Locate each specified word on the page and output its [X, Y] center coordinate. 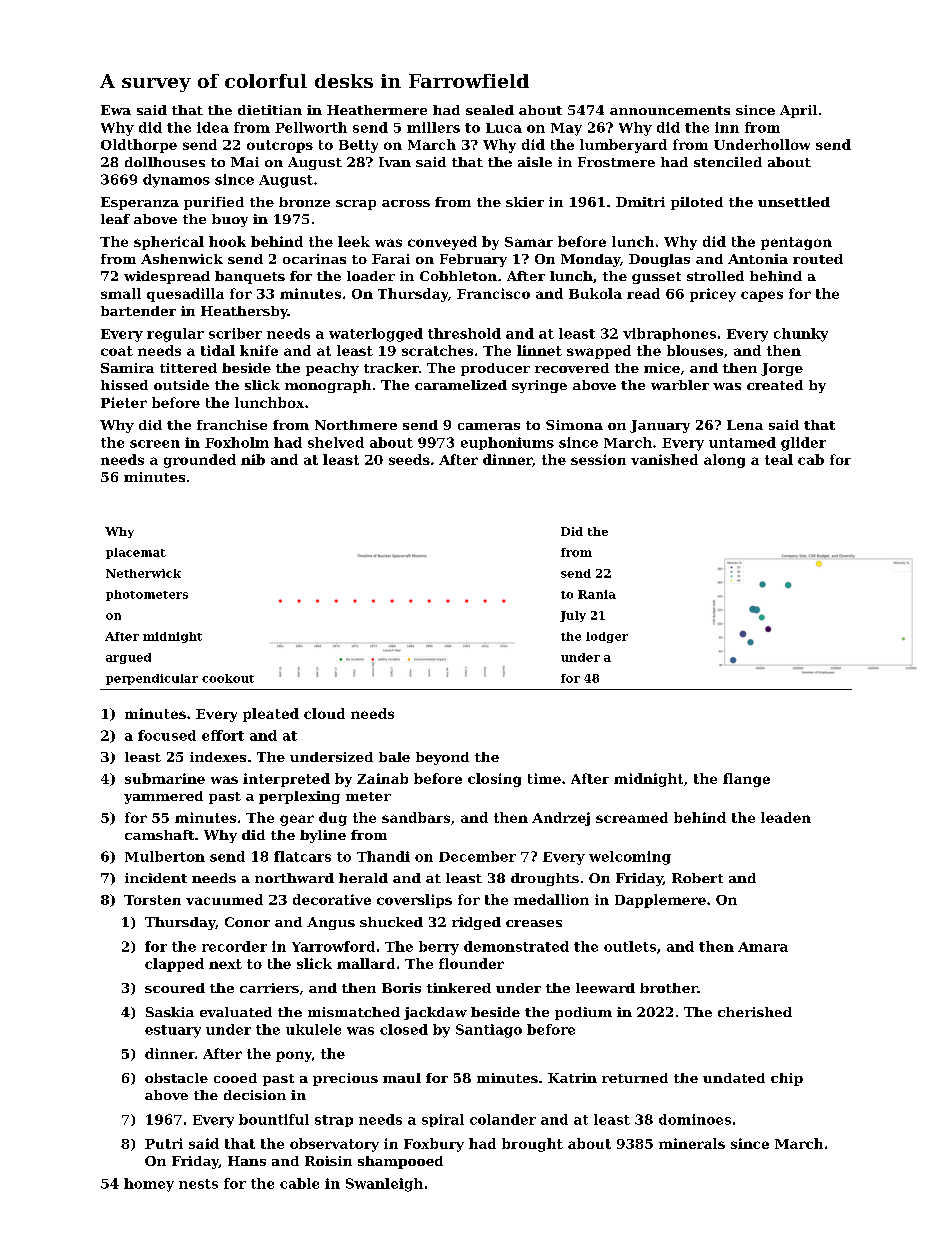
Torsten [152, 900]
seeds [409, 459]
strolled [715, 276]
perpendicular [152, 679]
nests [198, 1184]
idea [213, 127]
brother [668, 988]
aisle [535, 162]
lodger [607, 637]
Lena [745, 425]
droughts [545, 879]
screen [155, 444]
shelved [336, 442]
